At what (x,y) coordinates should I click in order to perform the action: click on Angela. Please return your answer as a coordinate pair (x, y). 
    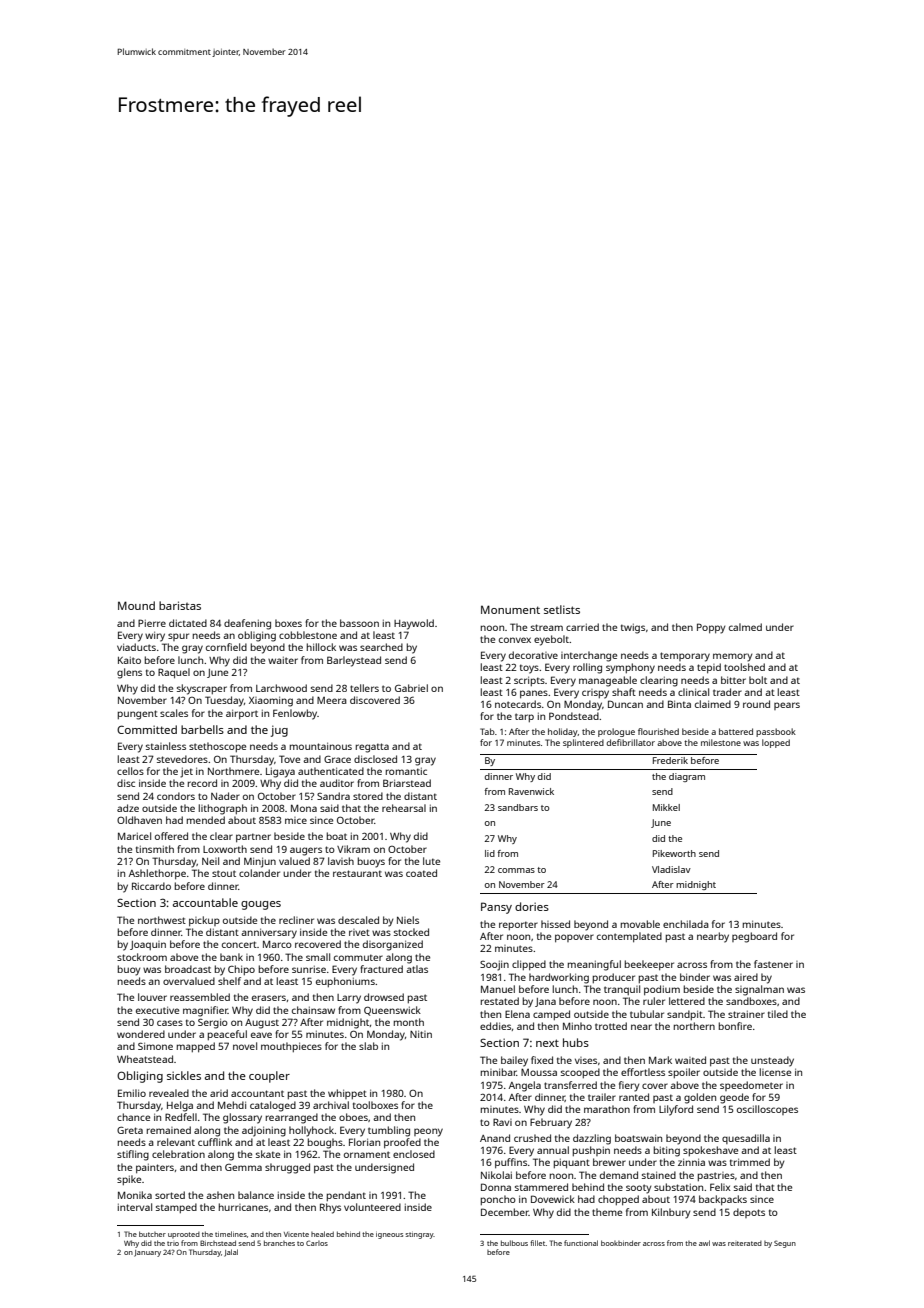
    Looking at the image, I should click on (525, 1086).
